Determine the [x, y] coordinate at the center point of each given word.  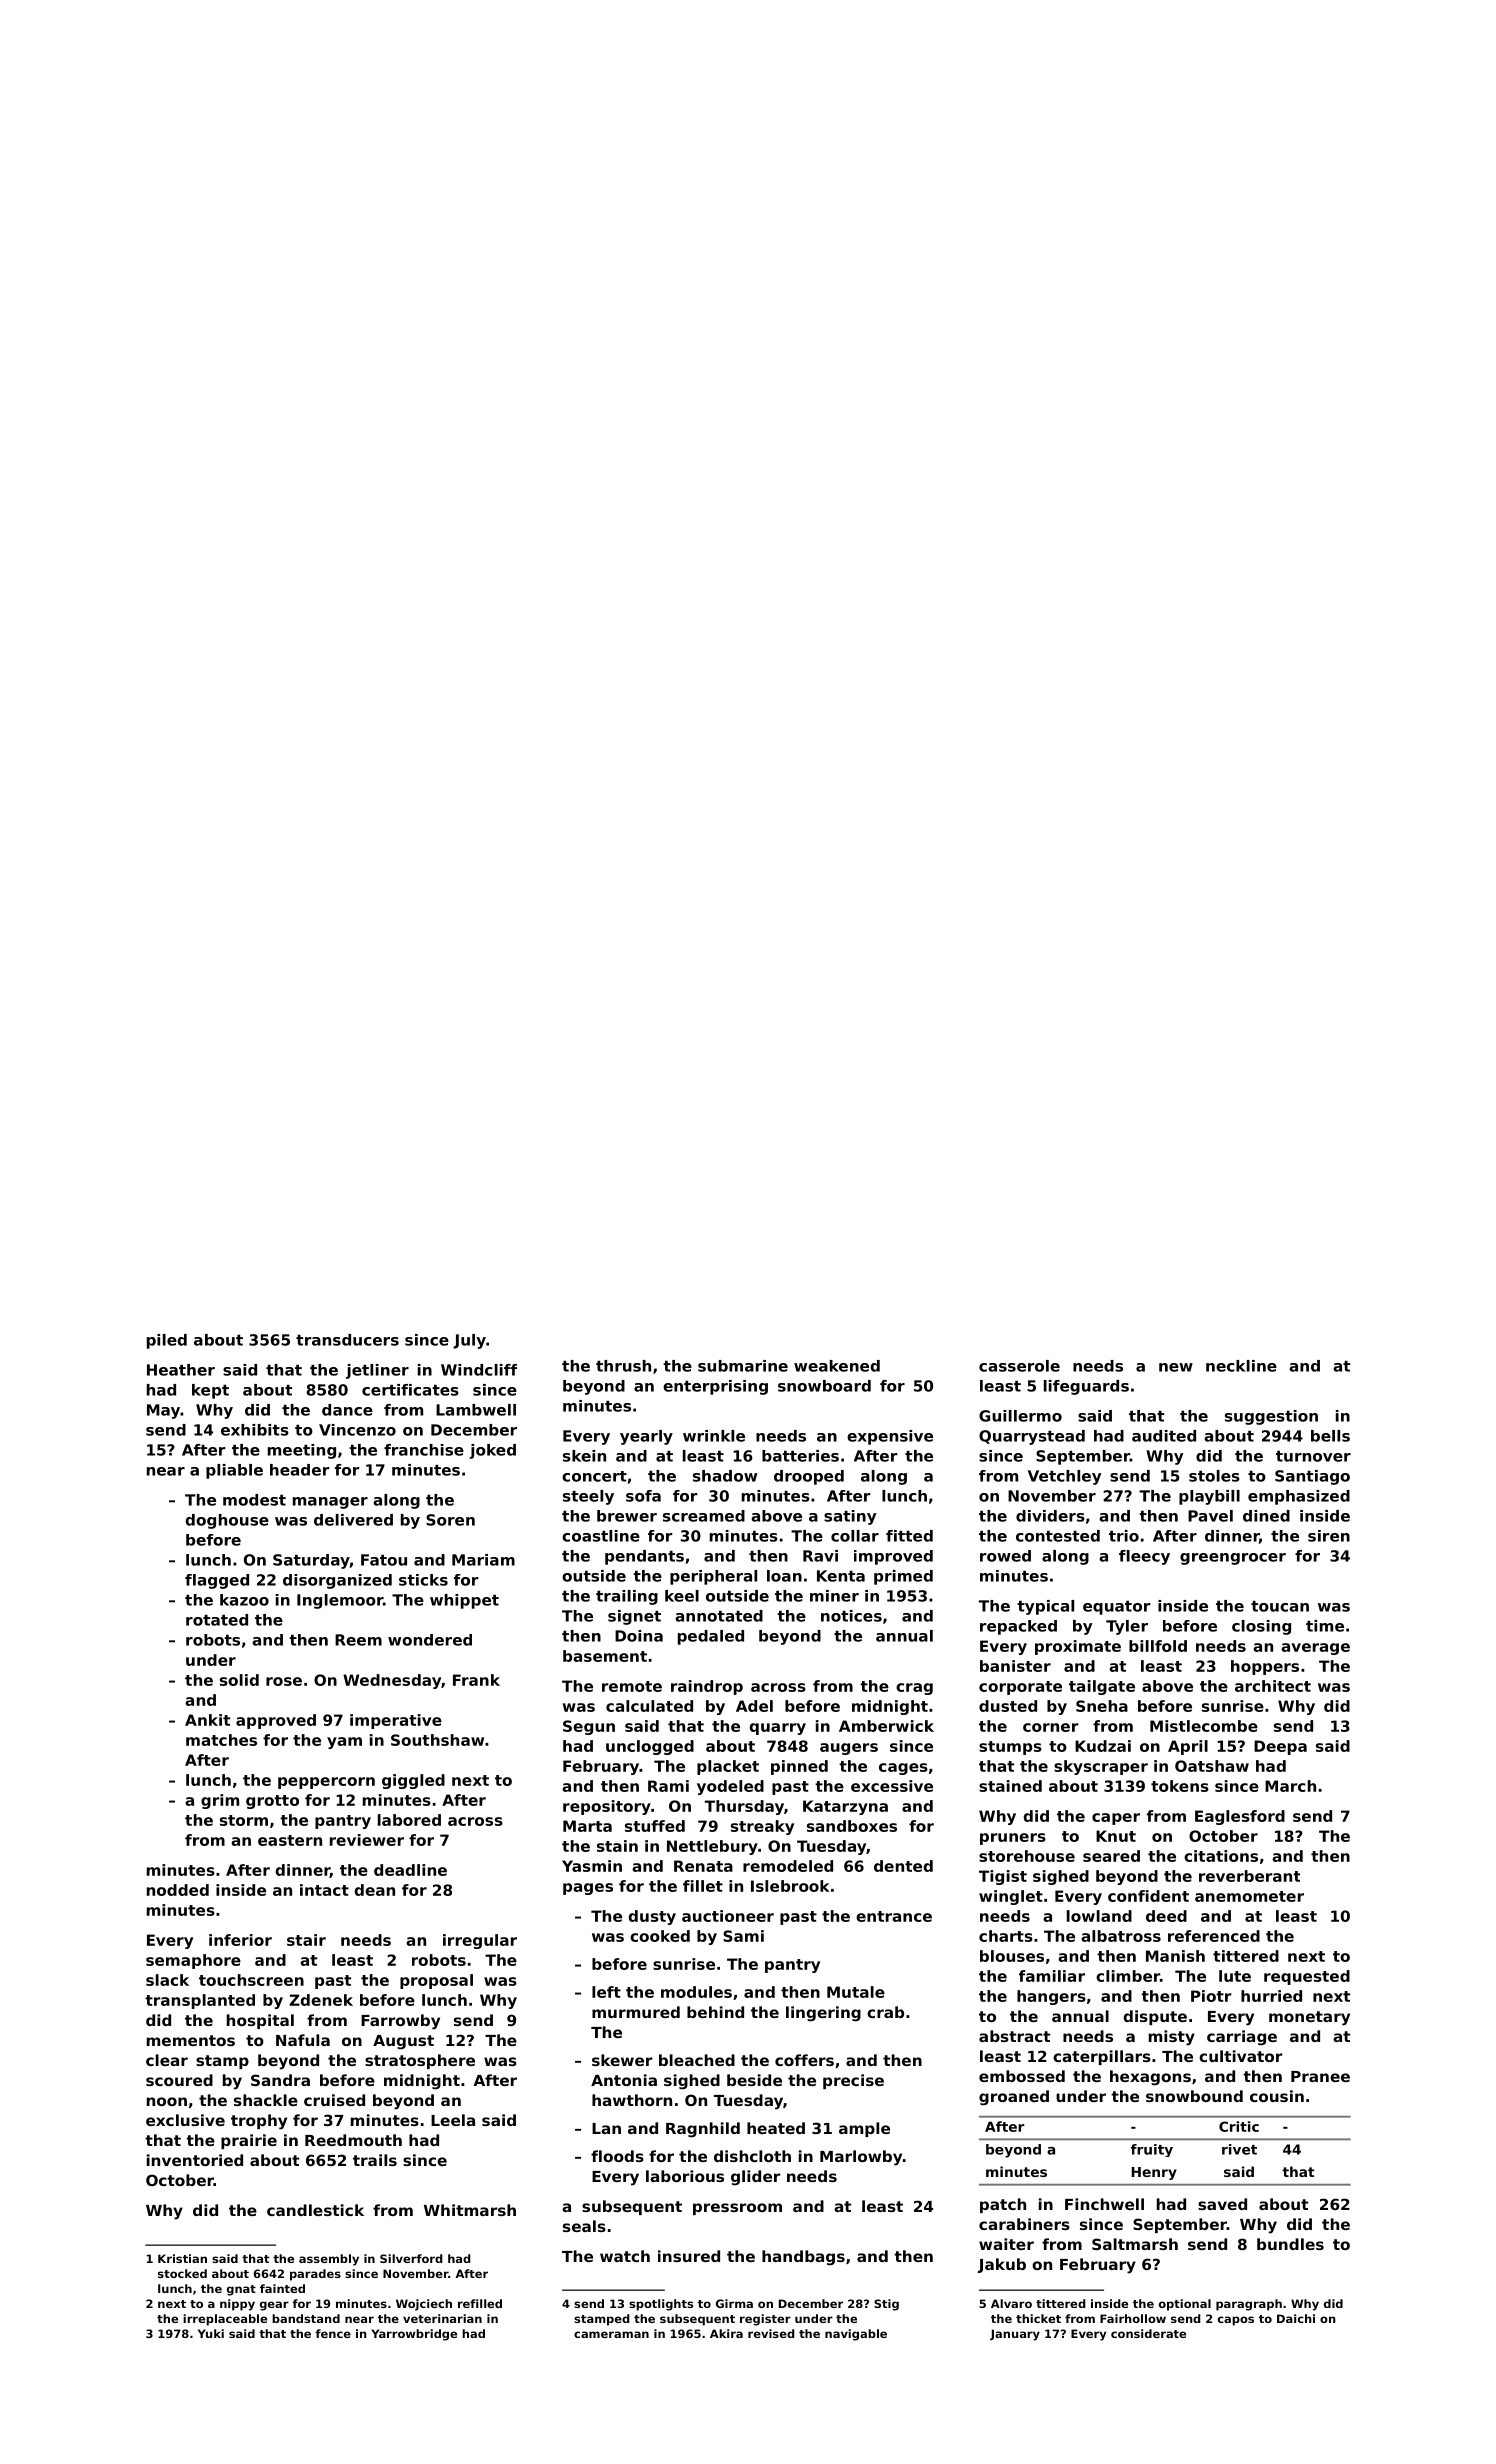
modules [696, 1992]
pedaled [711, 1637]
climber [1128, 1976]
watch [625, 2256]
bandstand [306, 2318]
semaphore [193, 1961]
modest [254, 1500]
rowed [1005, 1556]
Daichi [1296, 2318]
